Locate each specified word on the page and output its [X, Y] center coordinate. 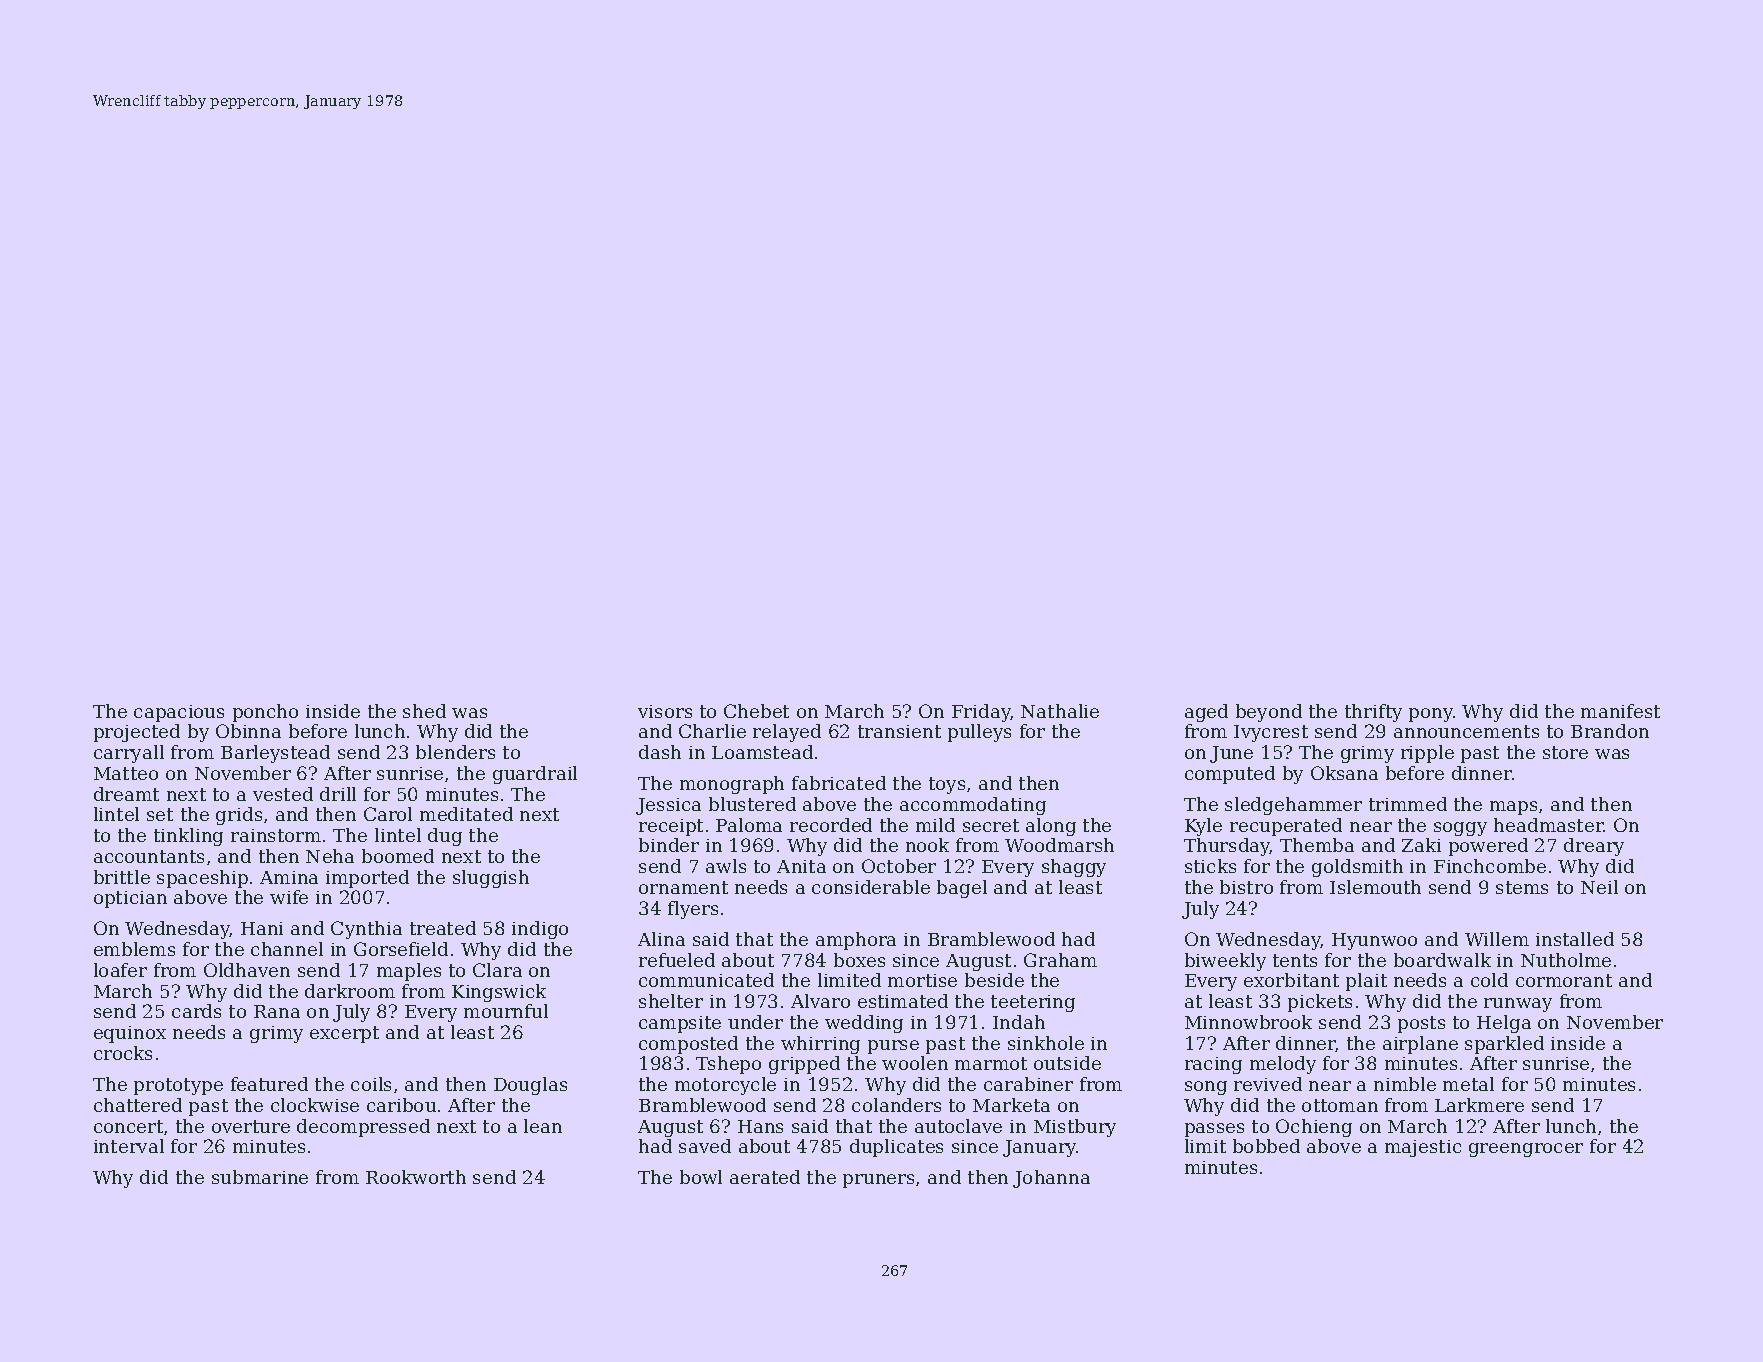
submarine [260, 1177]
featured [269, 1084]
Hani [262, 928]
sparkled [1504, 1045]
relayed [787, 733]
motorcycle [725, 1086]
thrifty [1373, 713]
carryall [129, 754]
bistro [1246, 887]
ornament [683, 887]
